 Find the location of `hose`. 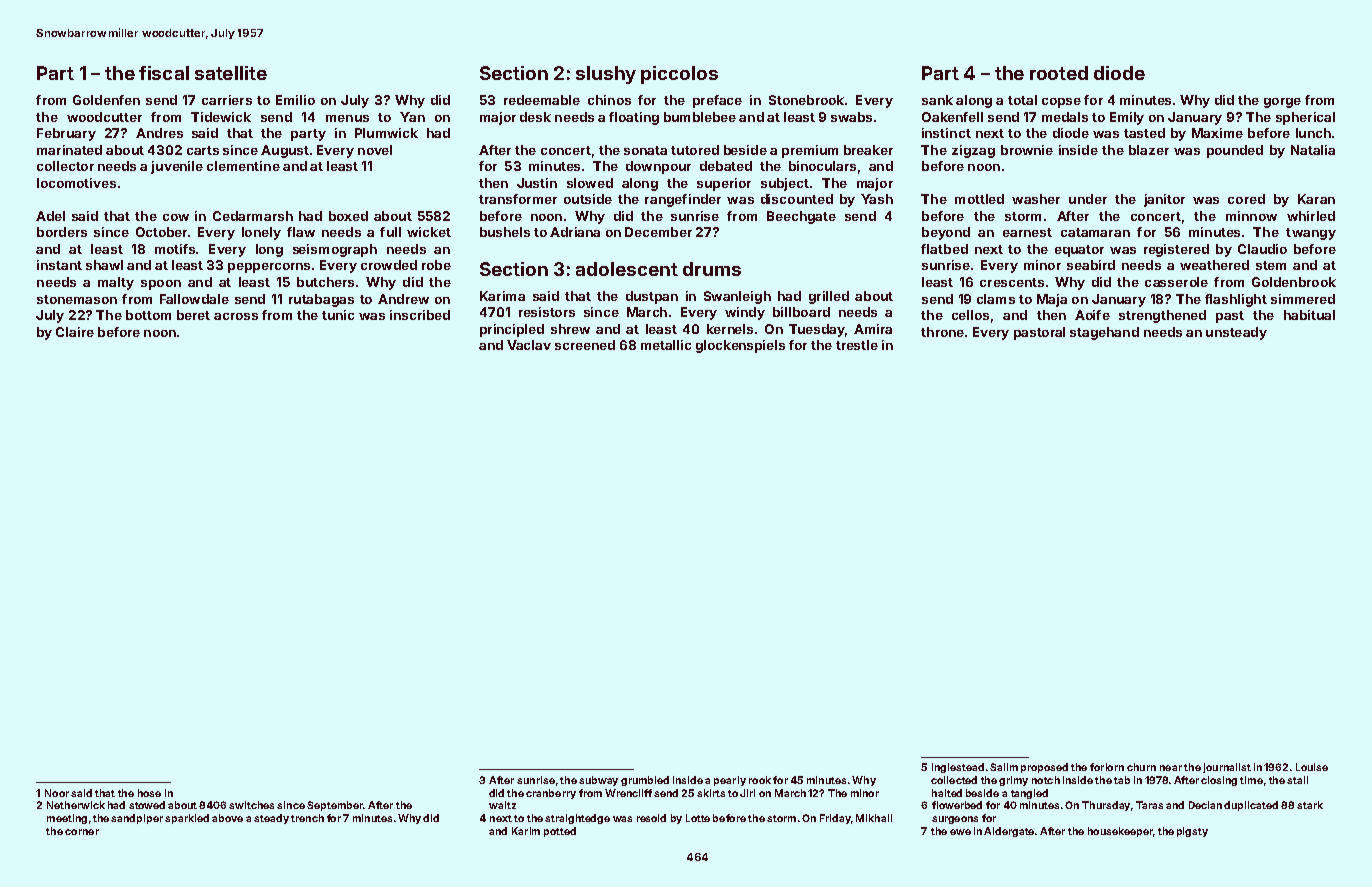

hose is located at coordinates (149, 793).
